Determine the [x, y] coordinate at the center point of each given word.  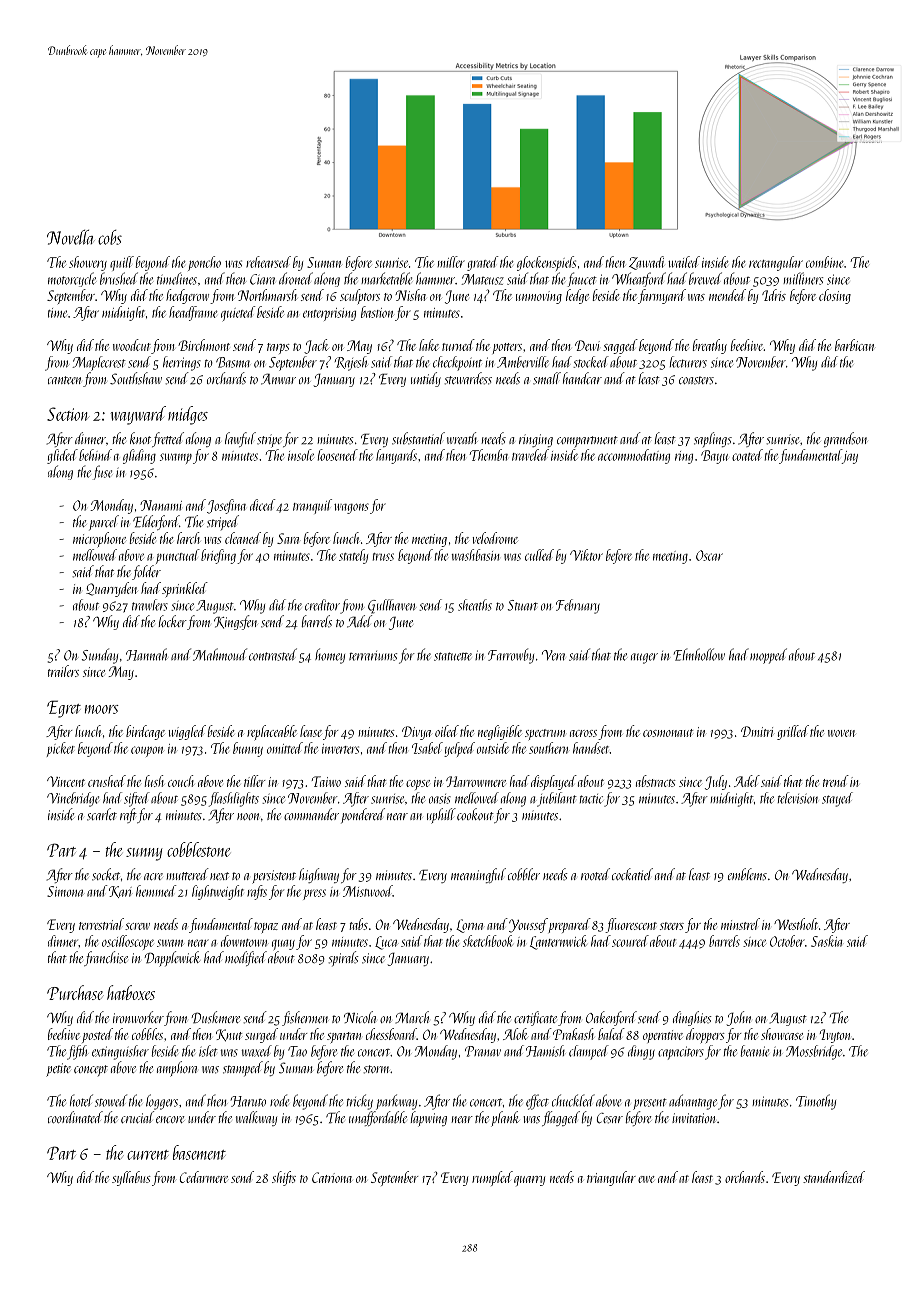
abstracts [656, 781]
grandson [845, 439]
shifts [284, 1178]
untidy [426, 379]
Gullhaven [392, 606]
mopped [768, 656]
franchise [106, 958]
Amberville [523, 362]
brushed [119, 278]
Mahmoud [220, 654]
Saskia [827, 941]
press [314, 894]
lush [154, 781]
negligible [500, 732]
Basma [233, 362]
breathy [710, 346]
